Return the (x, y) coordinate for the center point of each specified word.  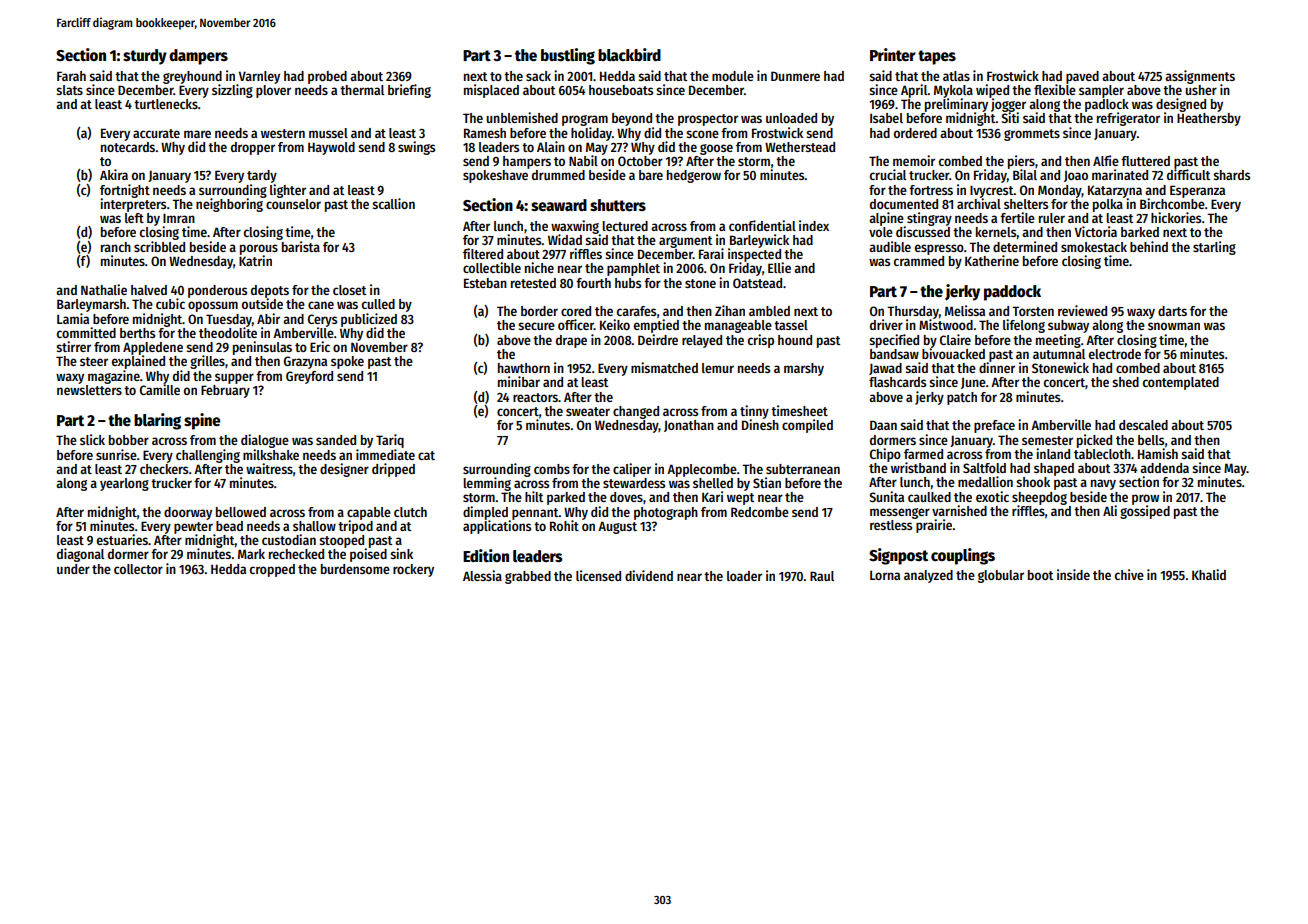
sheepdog (1039, 498)
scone (702, 134)
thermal (362, 90)
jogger (1008, 105)
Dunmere (795, 76)
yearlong (124, 484)
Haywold (331, 148)
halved (149, 290)
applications (497, 527)
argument (685, 242)
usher (1201, 90)
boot (1040, 575)
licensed (598, 575)
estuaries (122, 539)
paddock (1012, 293)
